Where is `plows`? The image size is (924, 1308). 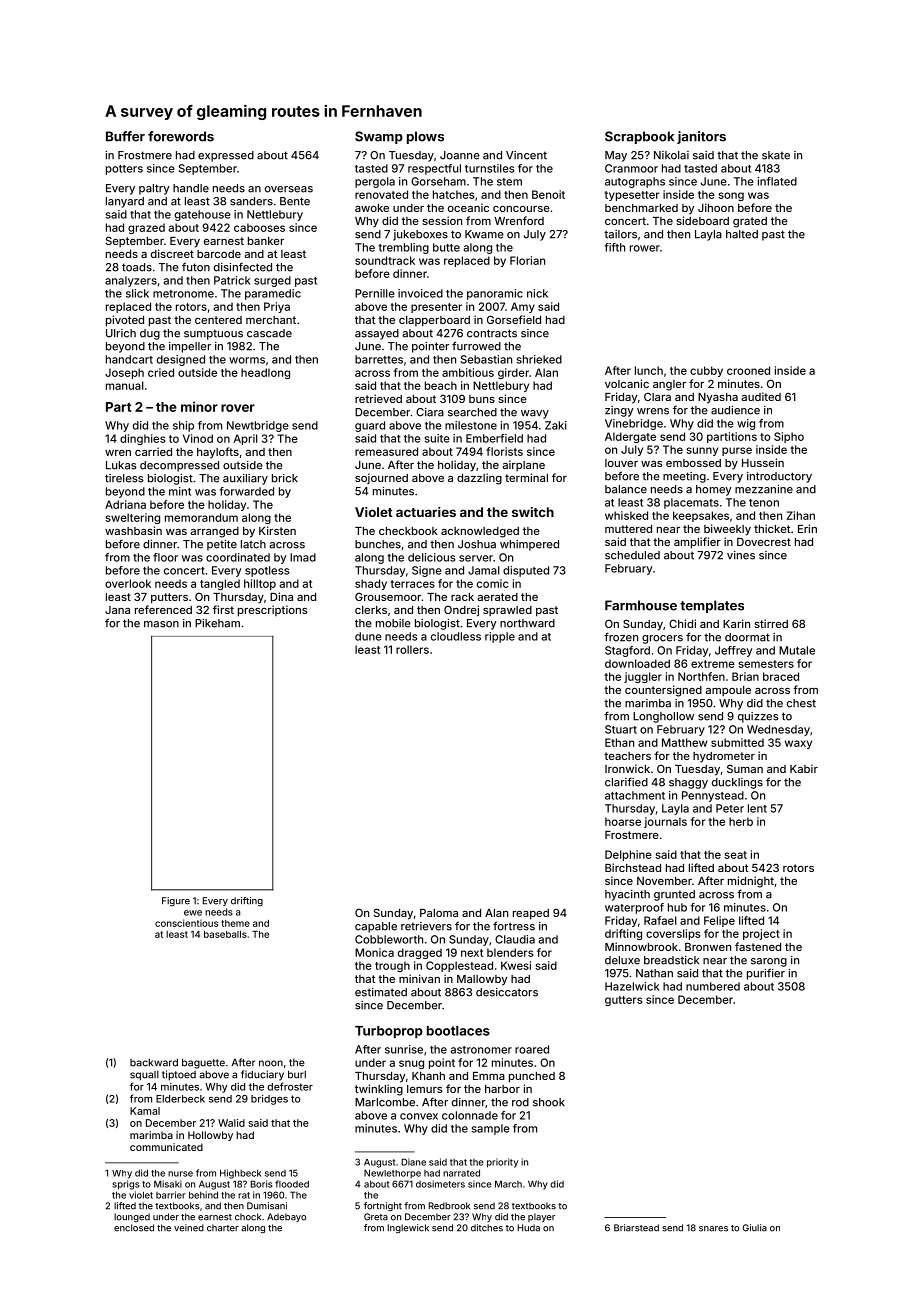 plows is located at coordinates (425, 137).
